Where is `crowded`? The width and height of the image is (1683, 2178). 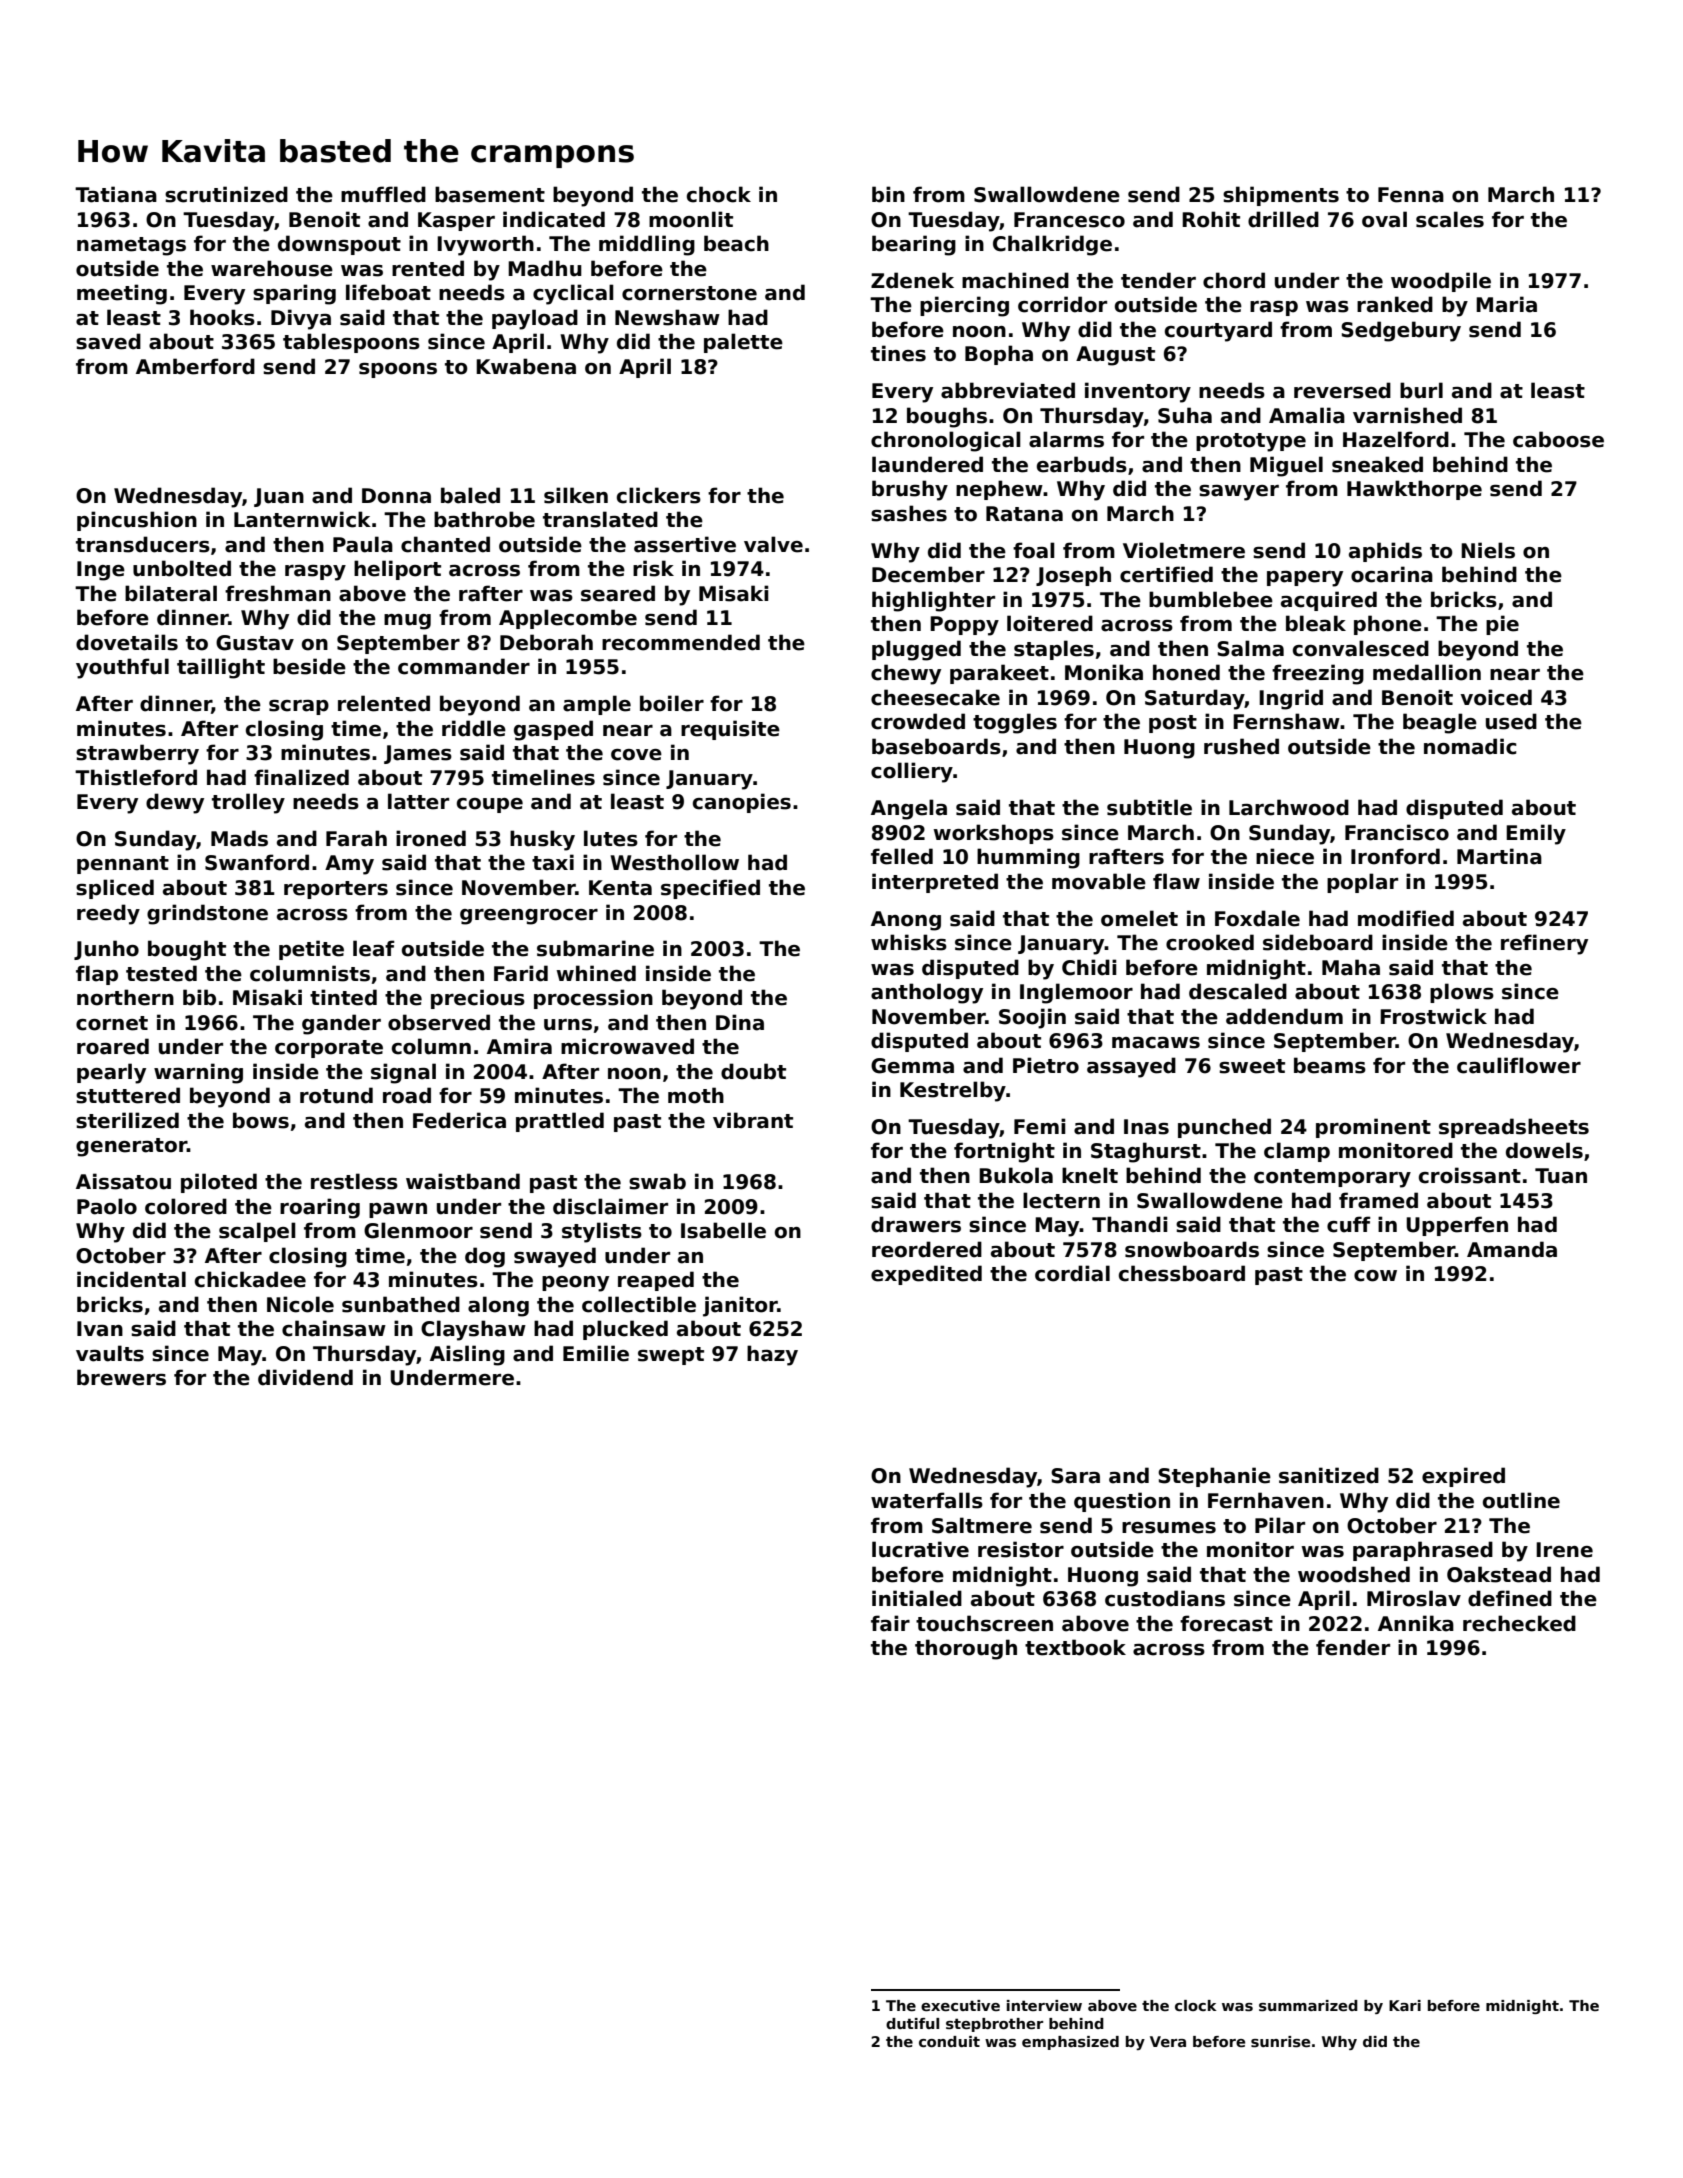 crowded is located at coordinates (918, 721).
